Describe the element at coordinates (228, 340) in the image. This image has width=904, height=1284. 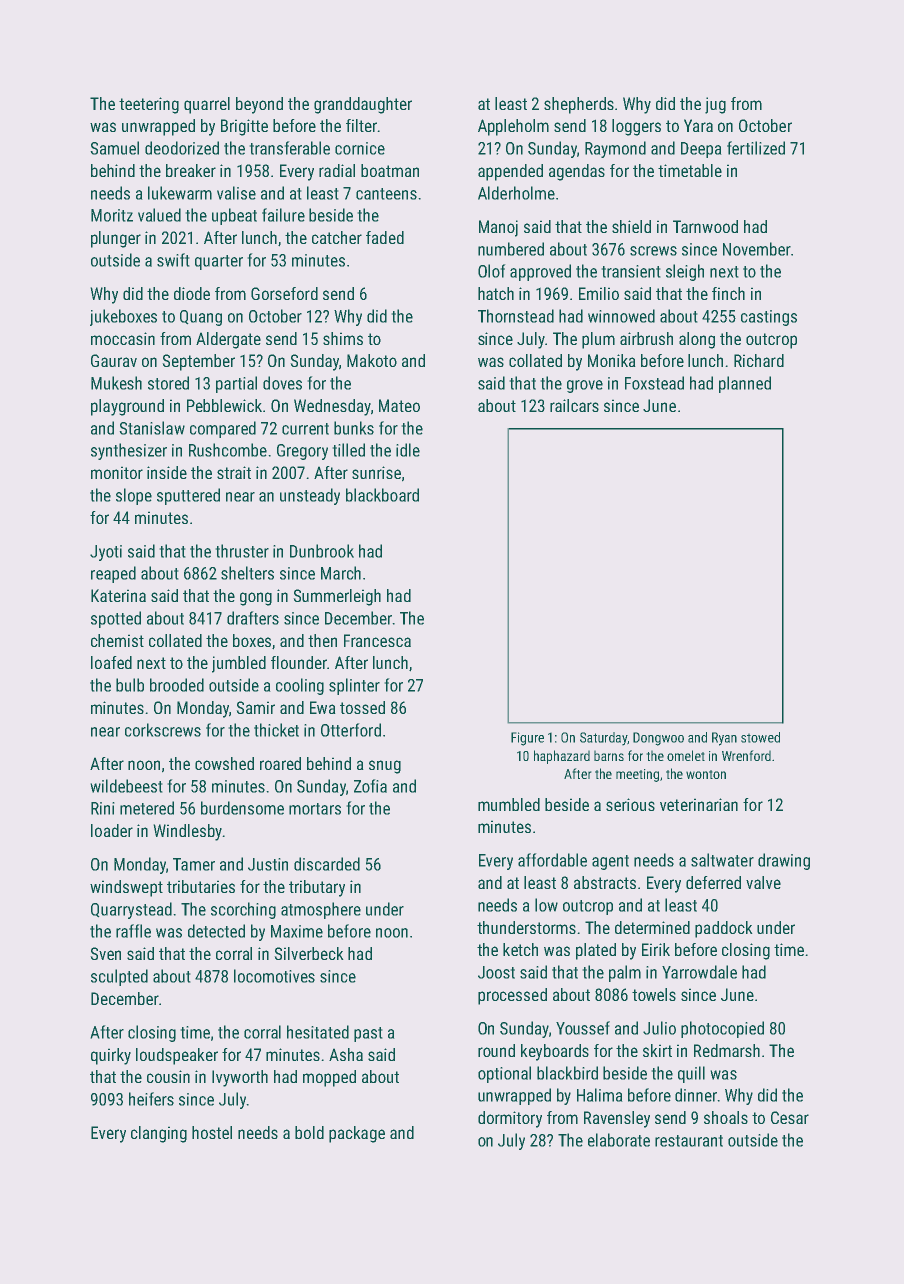
I see `Aldergate` at that location.
